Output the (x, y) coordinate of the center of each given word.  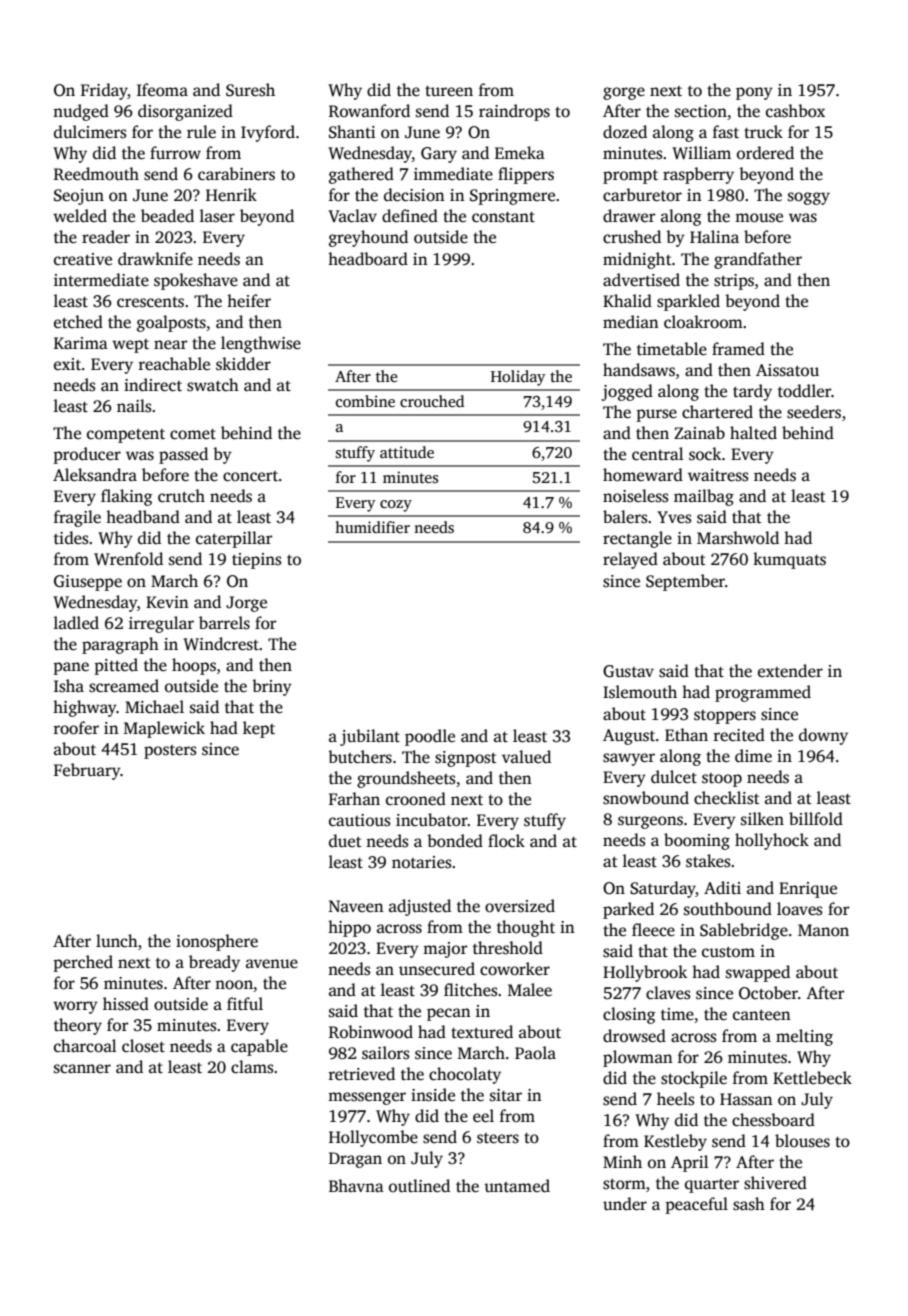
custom (728, 952)
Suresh (250, 90)
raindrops (514, 112)
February (87, 771)
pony (754, 93)
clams (252, 1067)
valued (526, 757)
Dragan (355, 1160)
